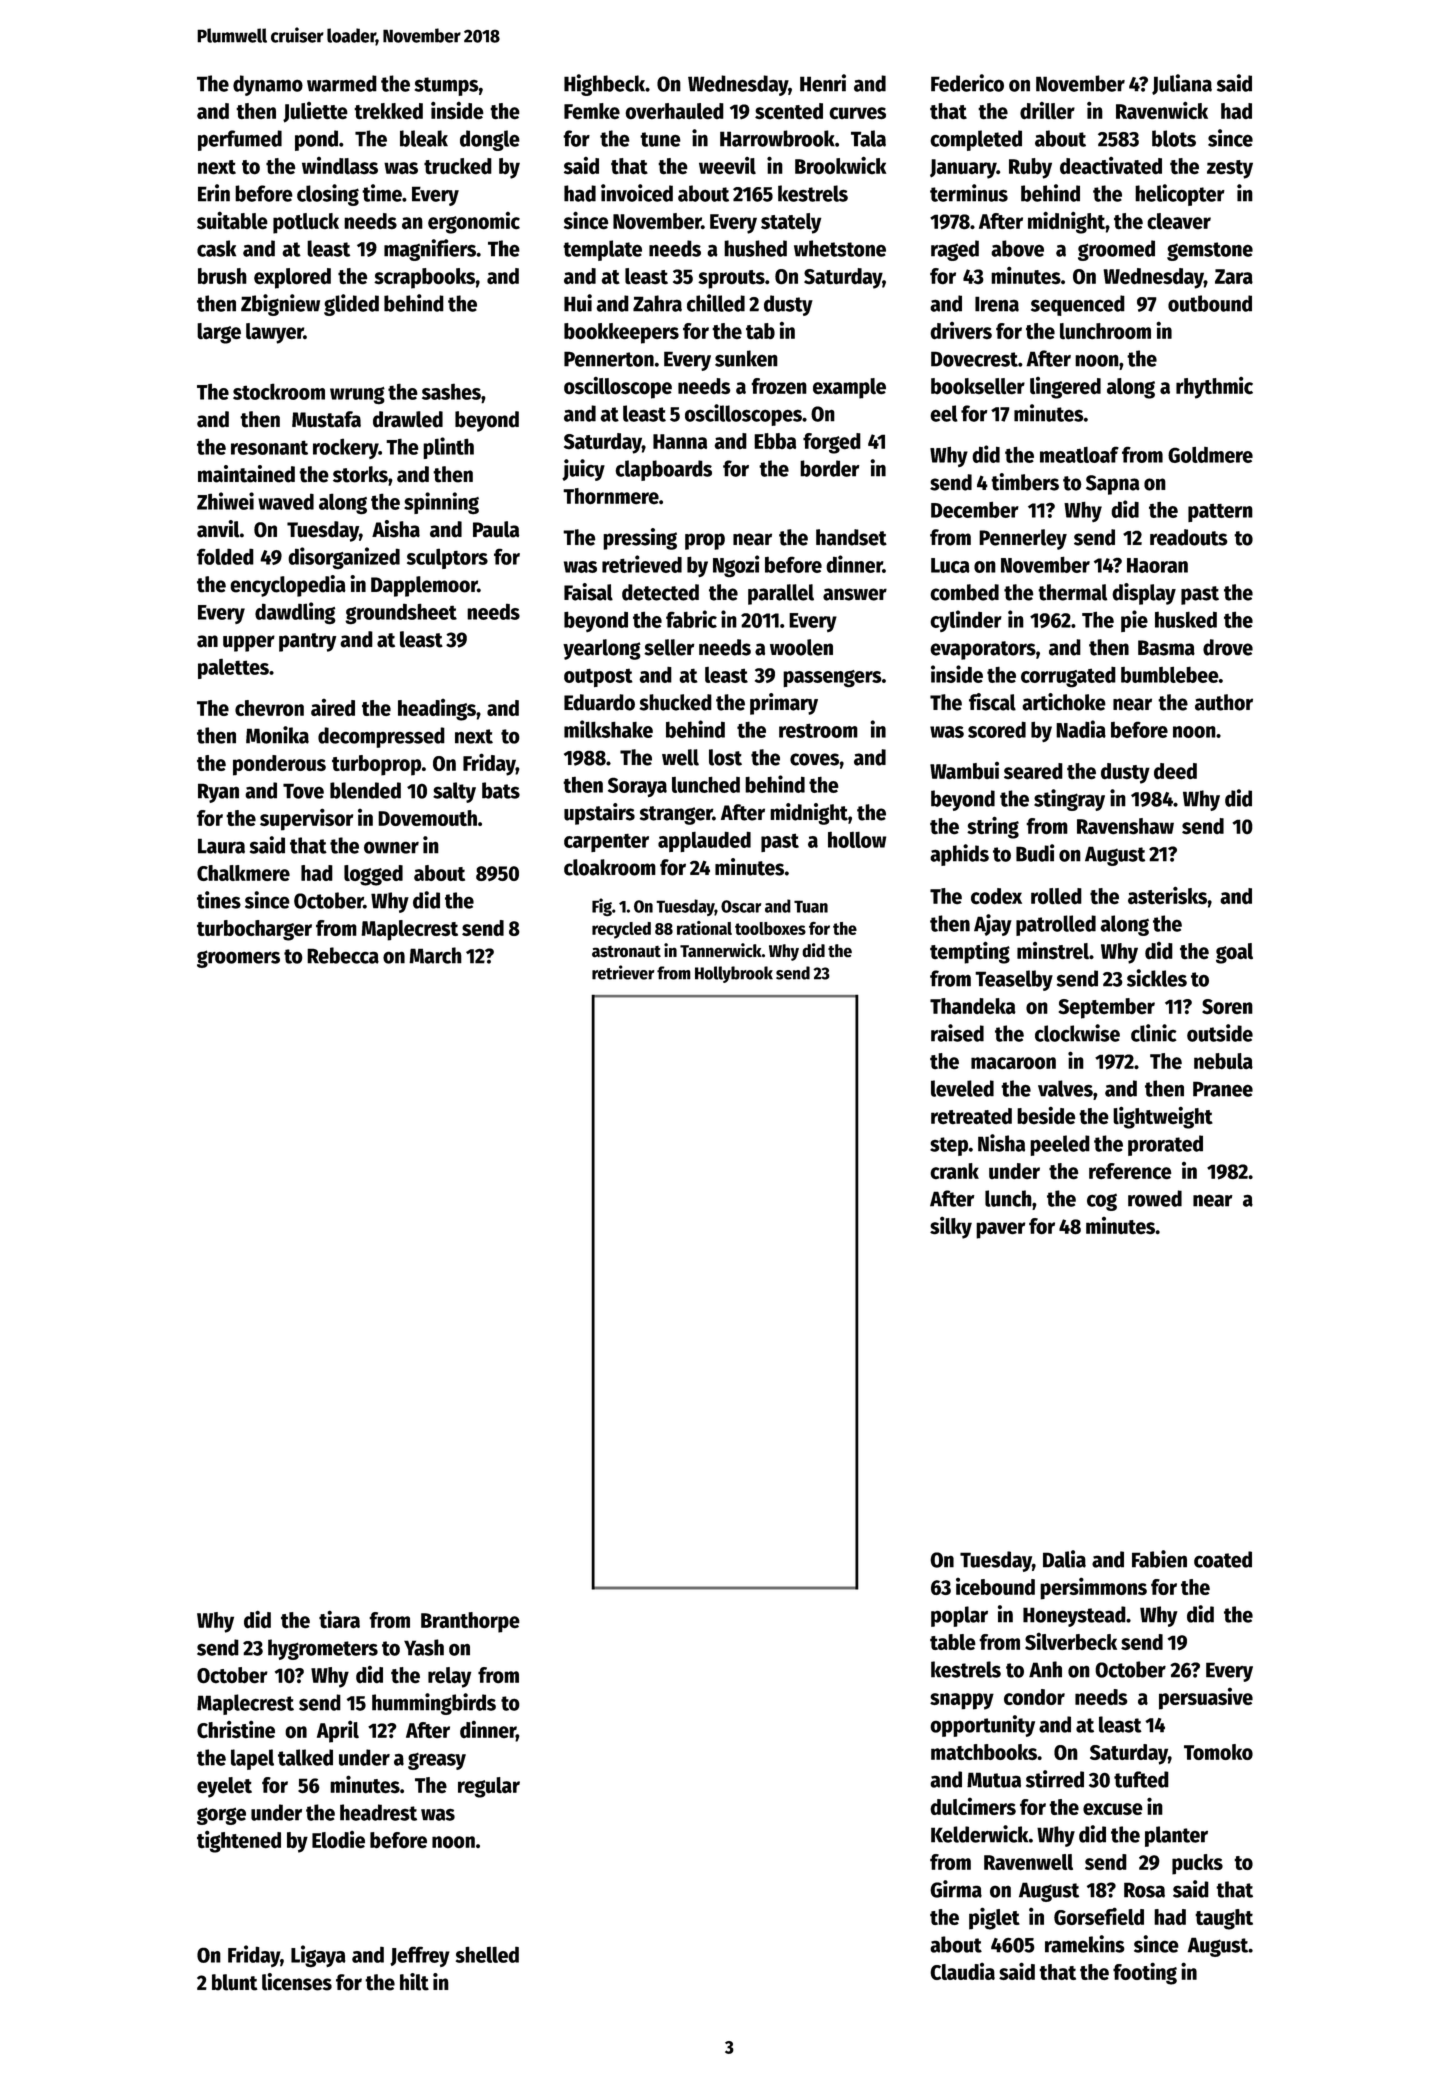 The width and height of the screenshot is (1450, 2100). I want to click on peeled, so click(1060, 1145).
